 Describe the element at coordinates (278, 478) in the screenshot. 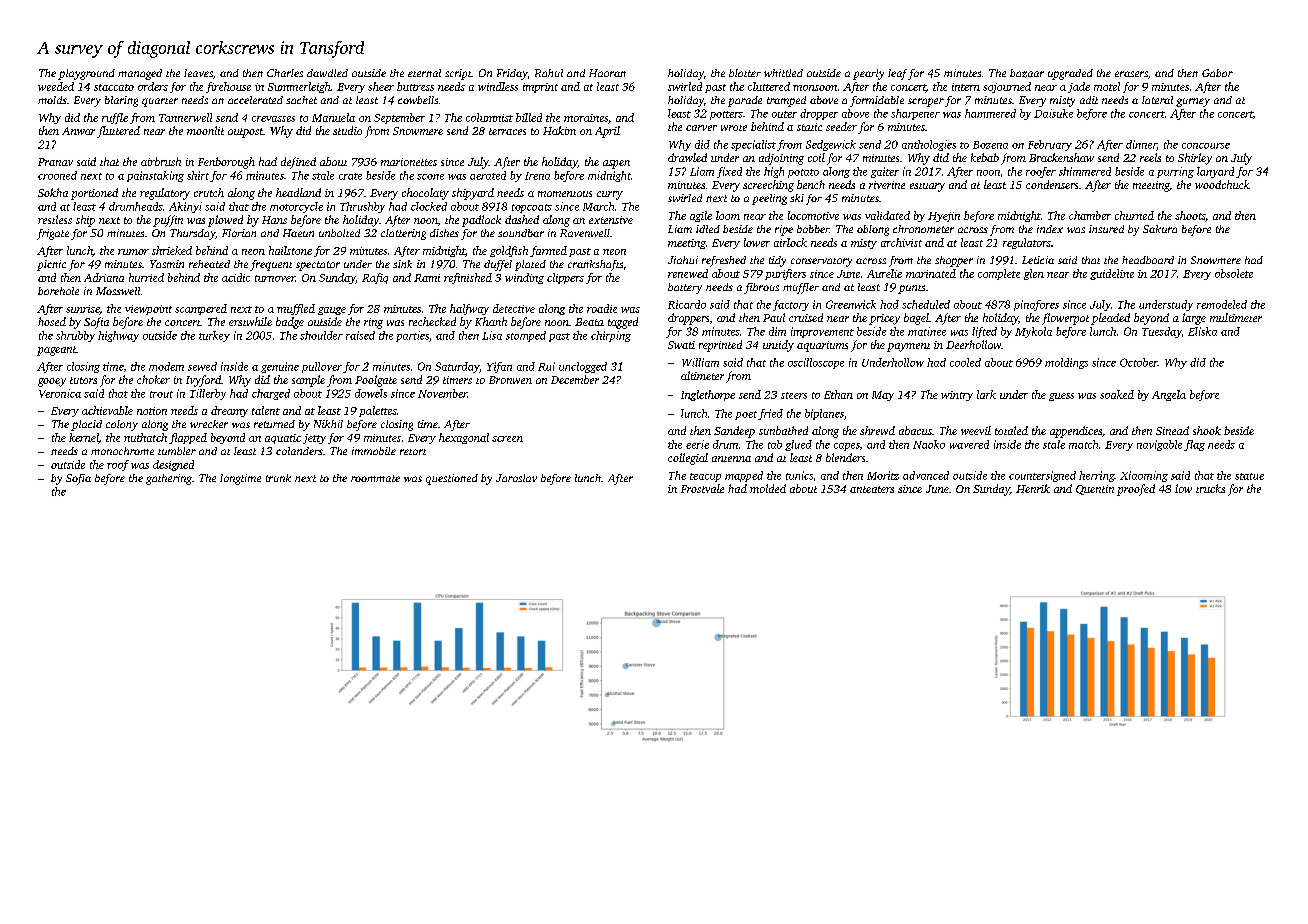

I see `trunk` at that location.
